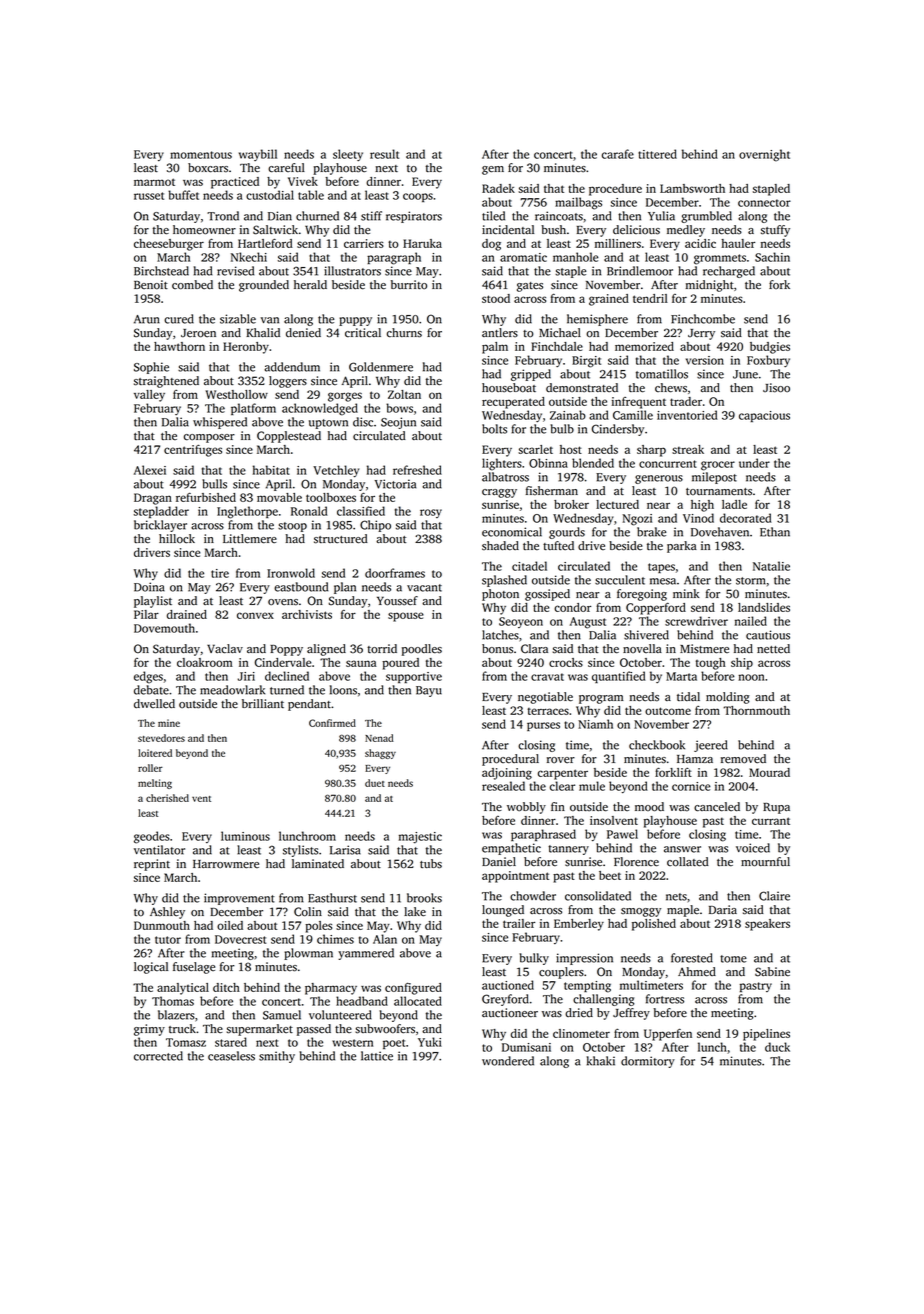 The width and height of the page is (924, 1314). I want to click on checkbook, so click(657, 745).
